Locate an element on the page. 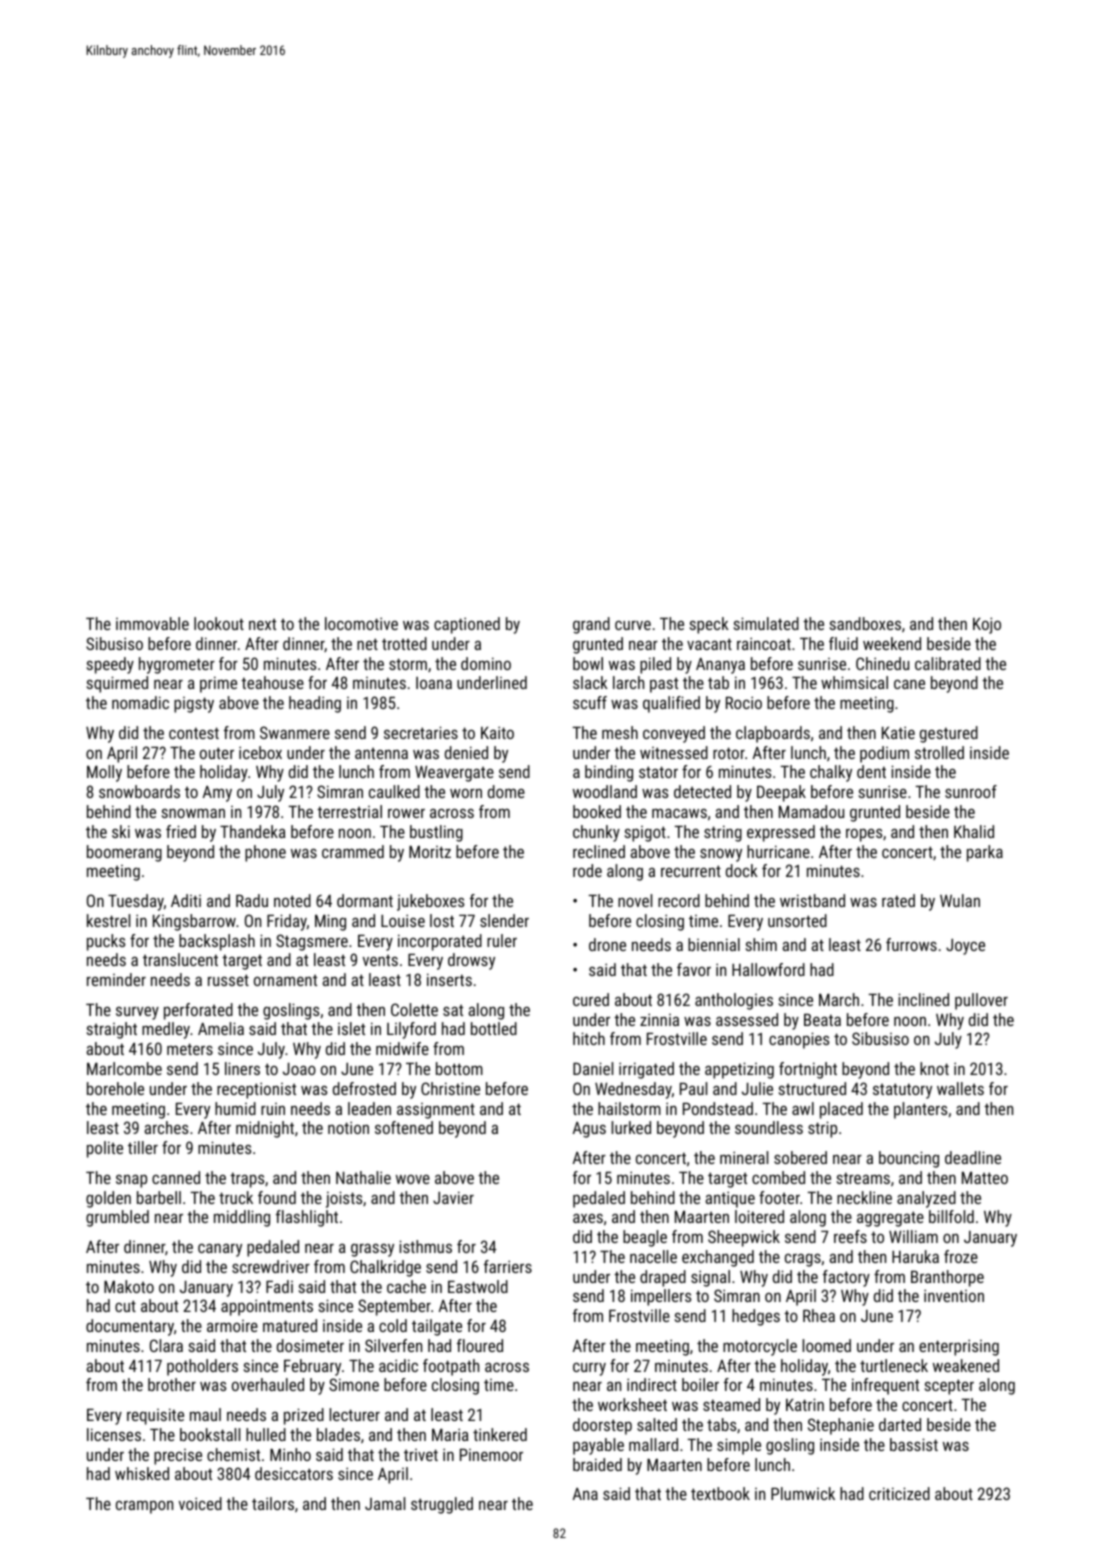 This document has height=1565, width=1106. lurked is located at coordinates (631, 1127).
